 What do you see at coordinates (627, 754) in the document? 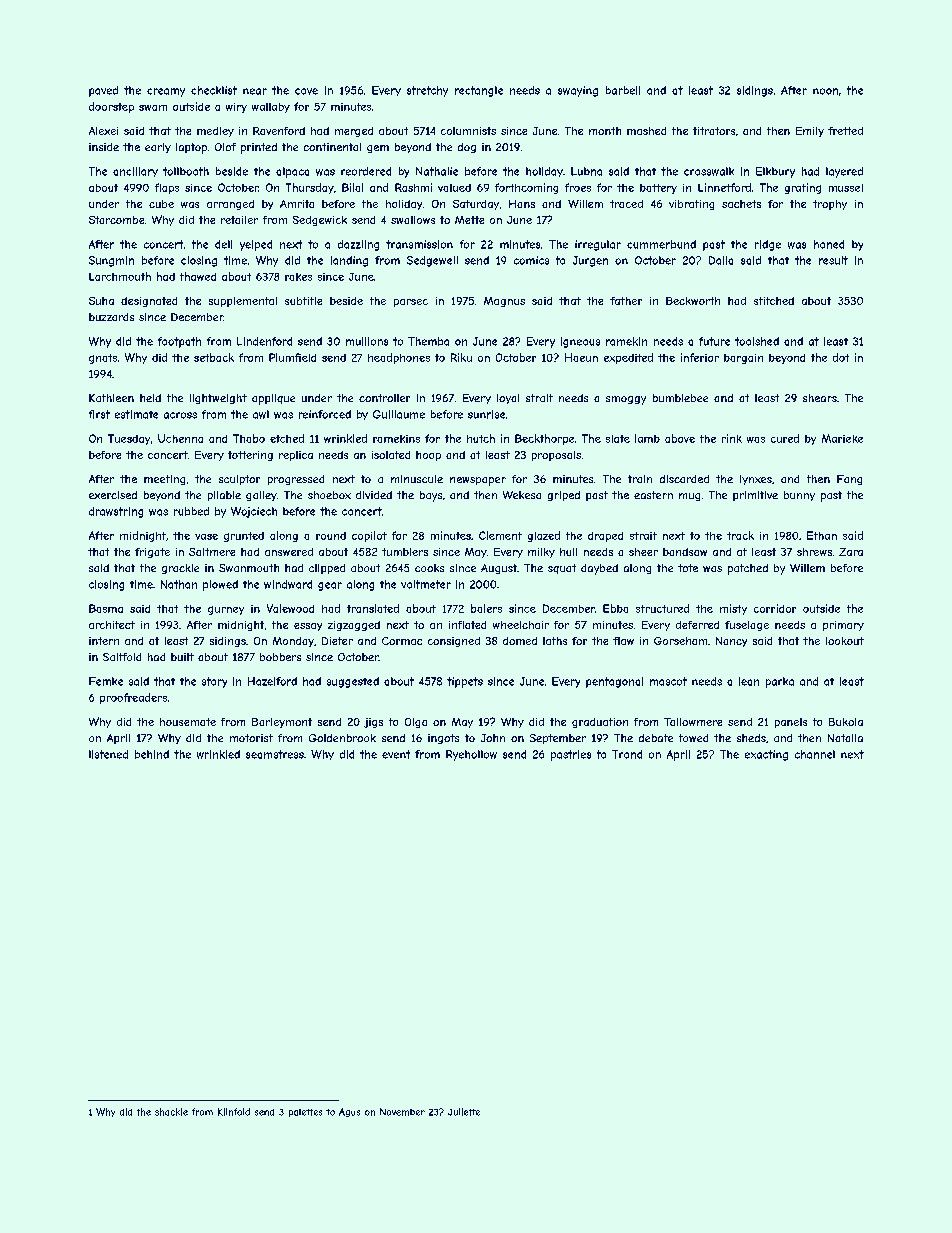
I see `Trond` at bounding box center [627, 754].
